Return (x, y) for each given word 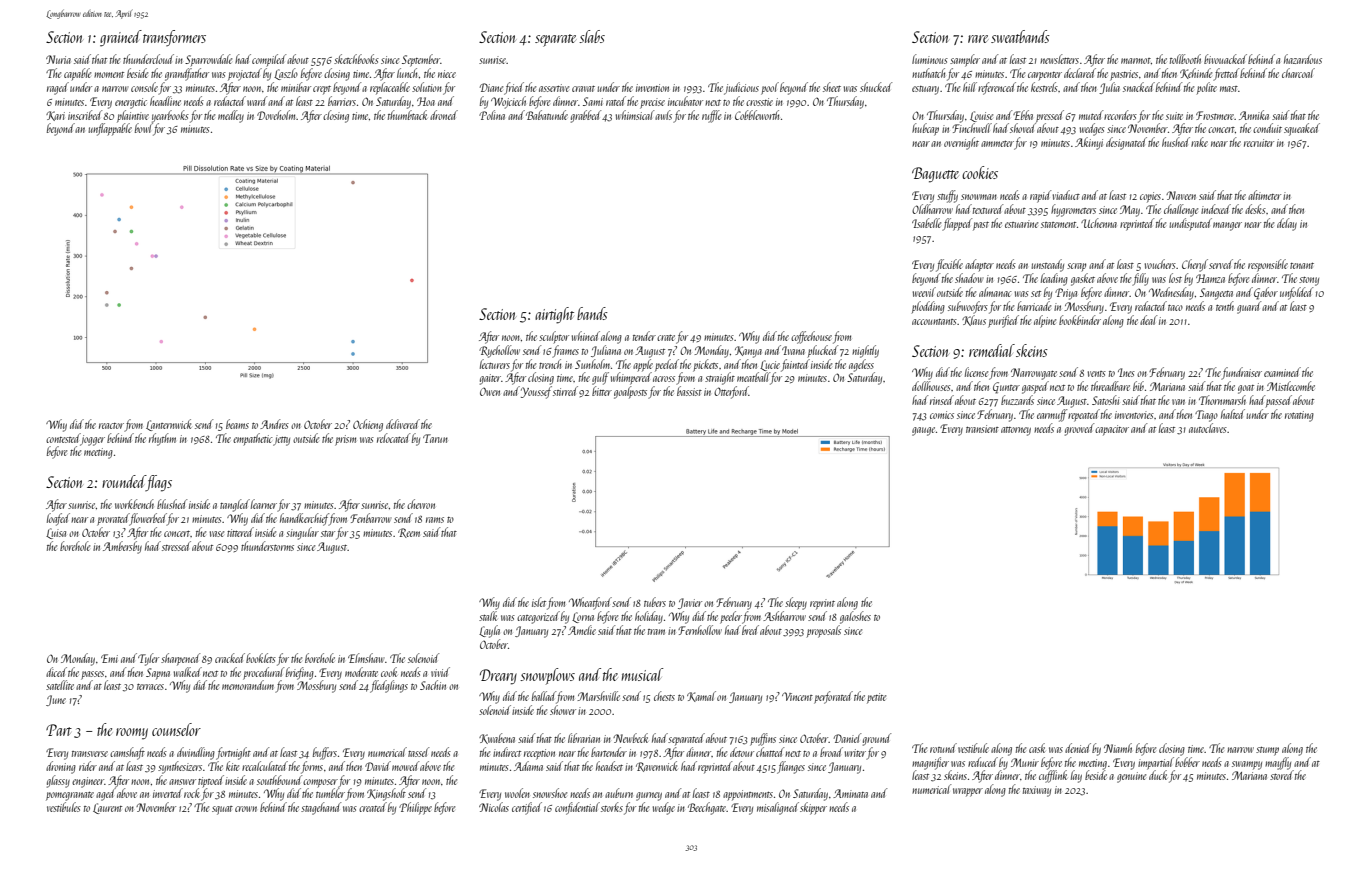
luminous (930, 59)
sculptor (554, 337)
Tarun (435, 438)
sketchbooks (356, 59)
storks (612, 807)
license (976, 372)
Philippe (415, 808)
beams (237, 424)
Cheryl (1195, 265)
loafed (58, 519)
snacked (1139, 87)
